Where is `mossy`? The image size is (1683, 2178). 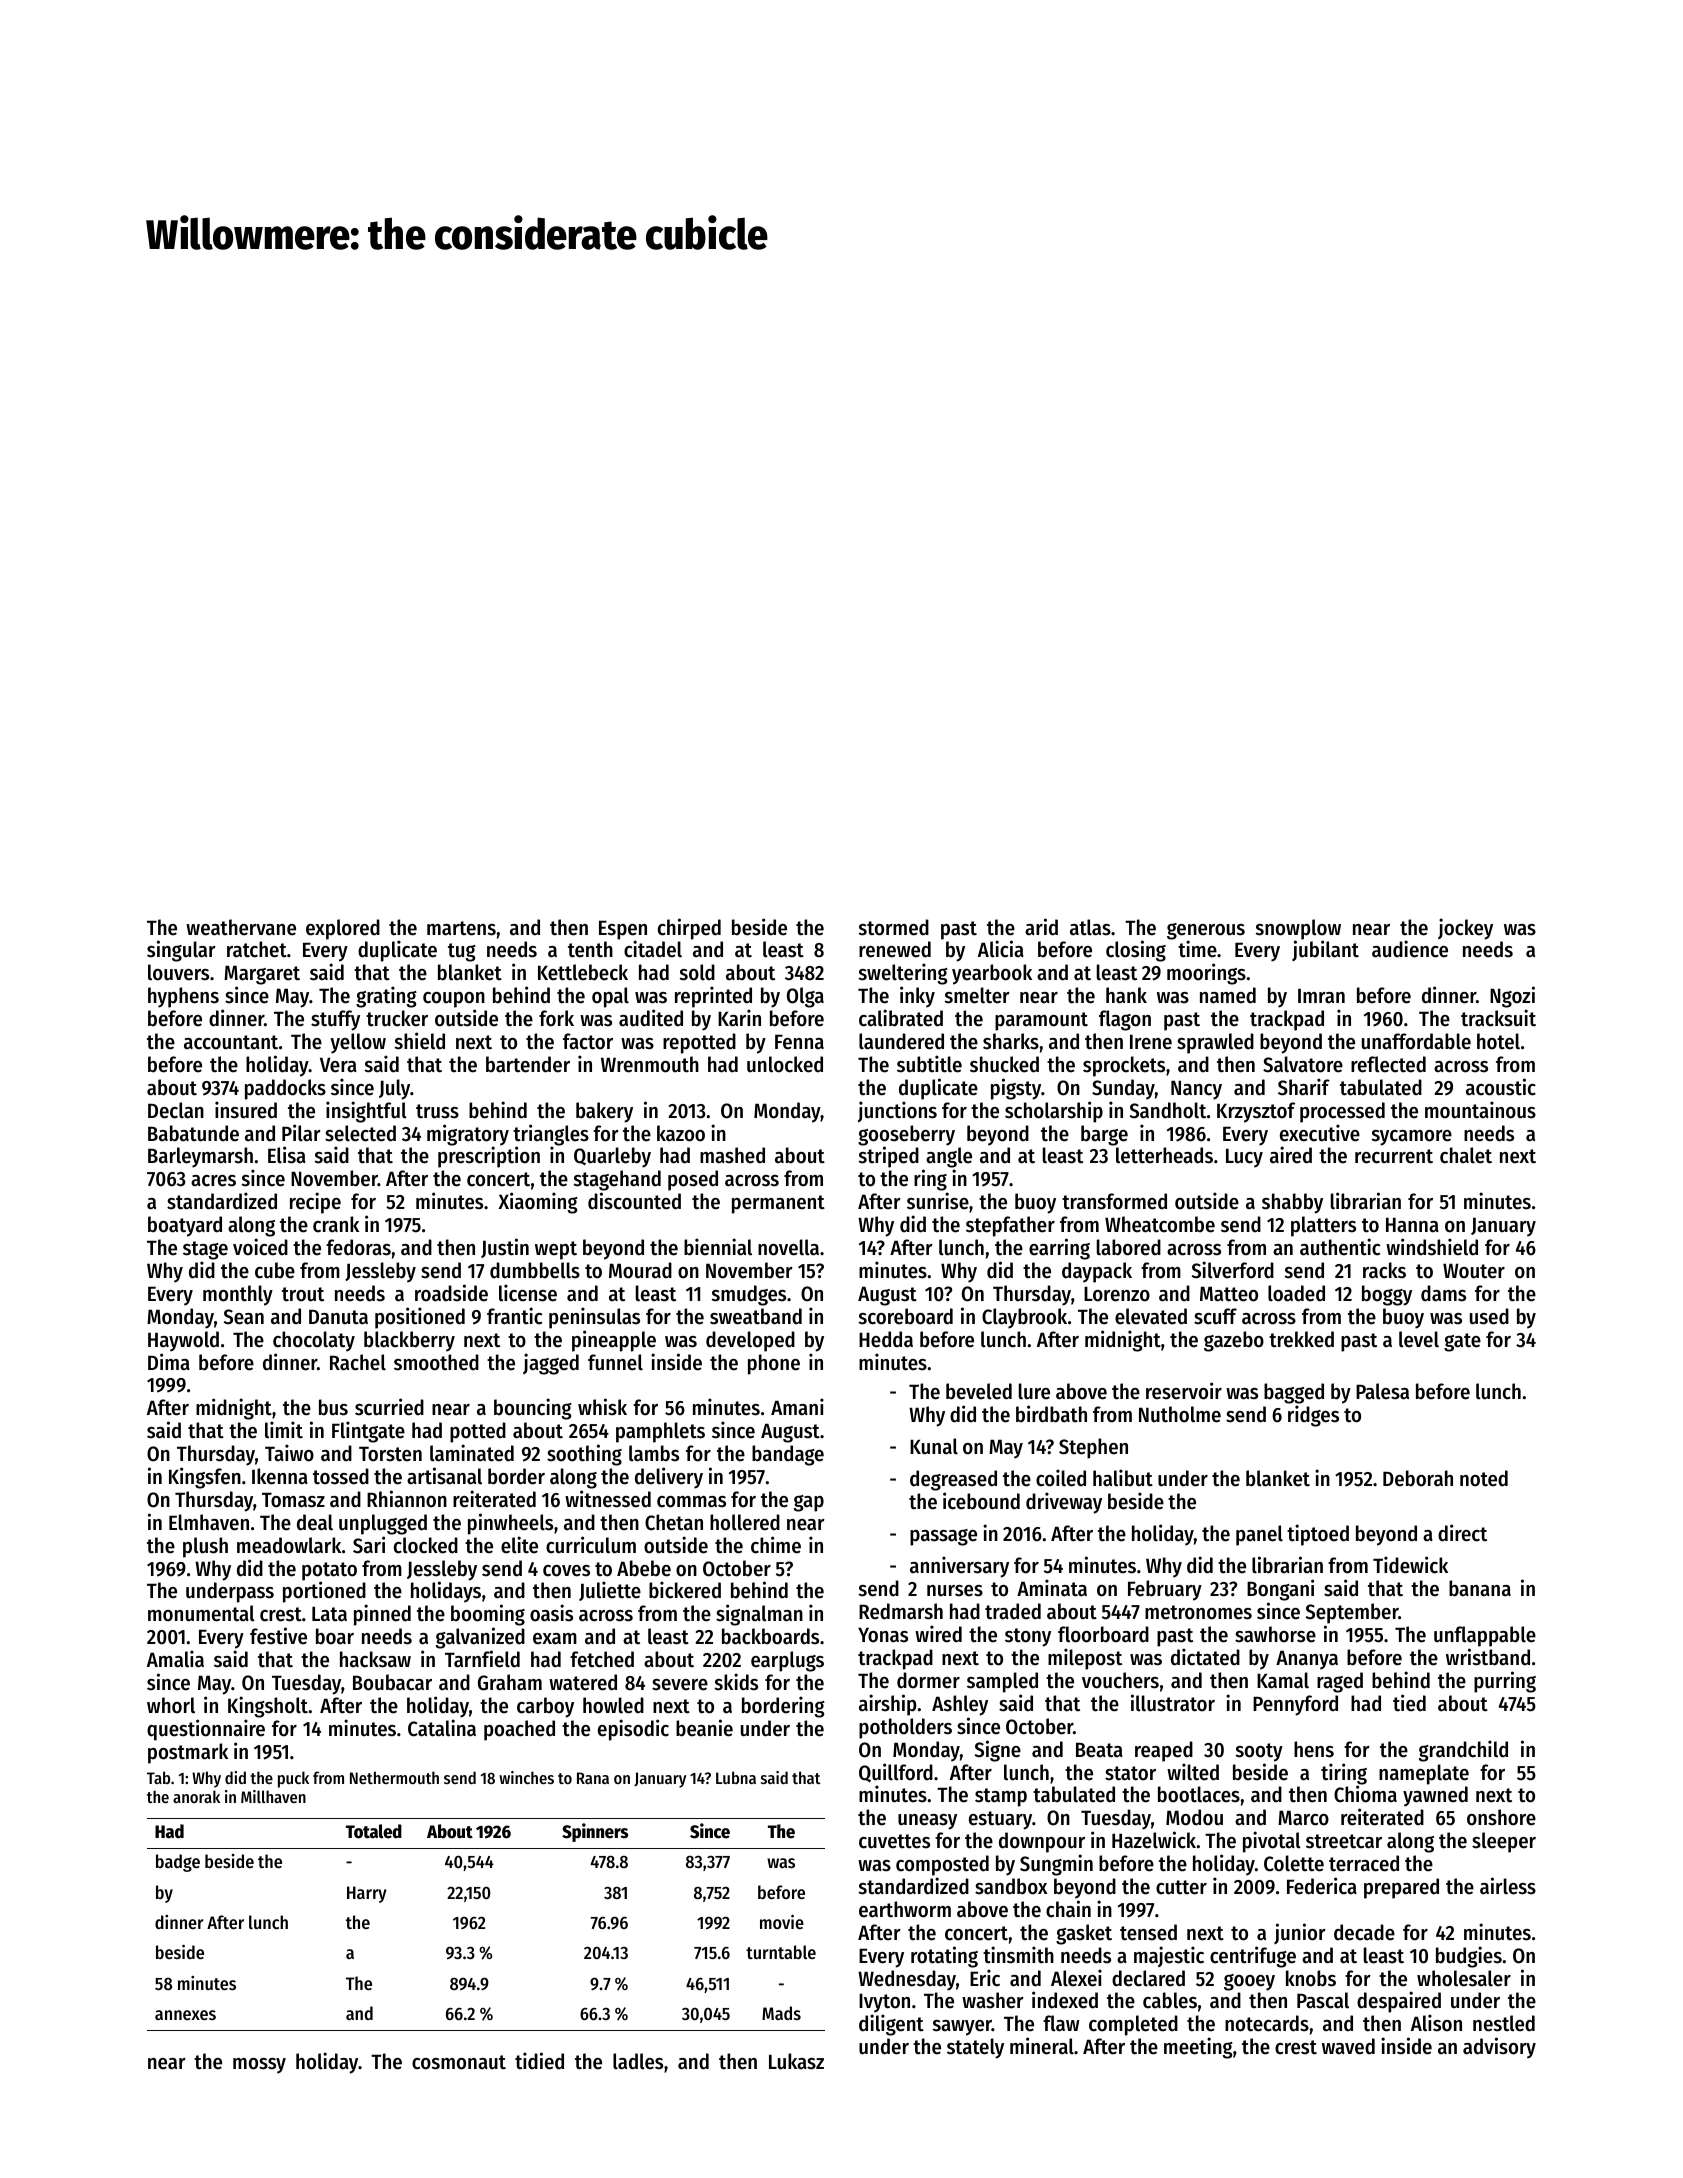
mossy is located at coordinates (259, 2066).
